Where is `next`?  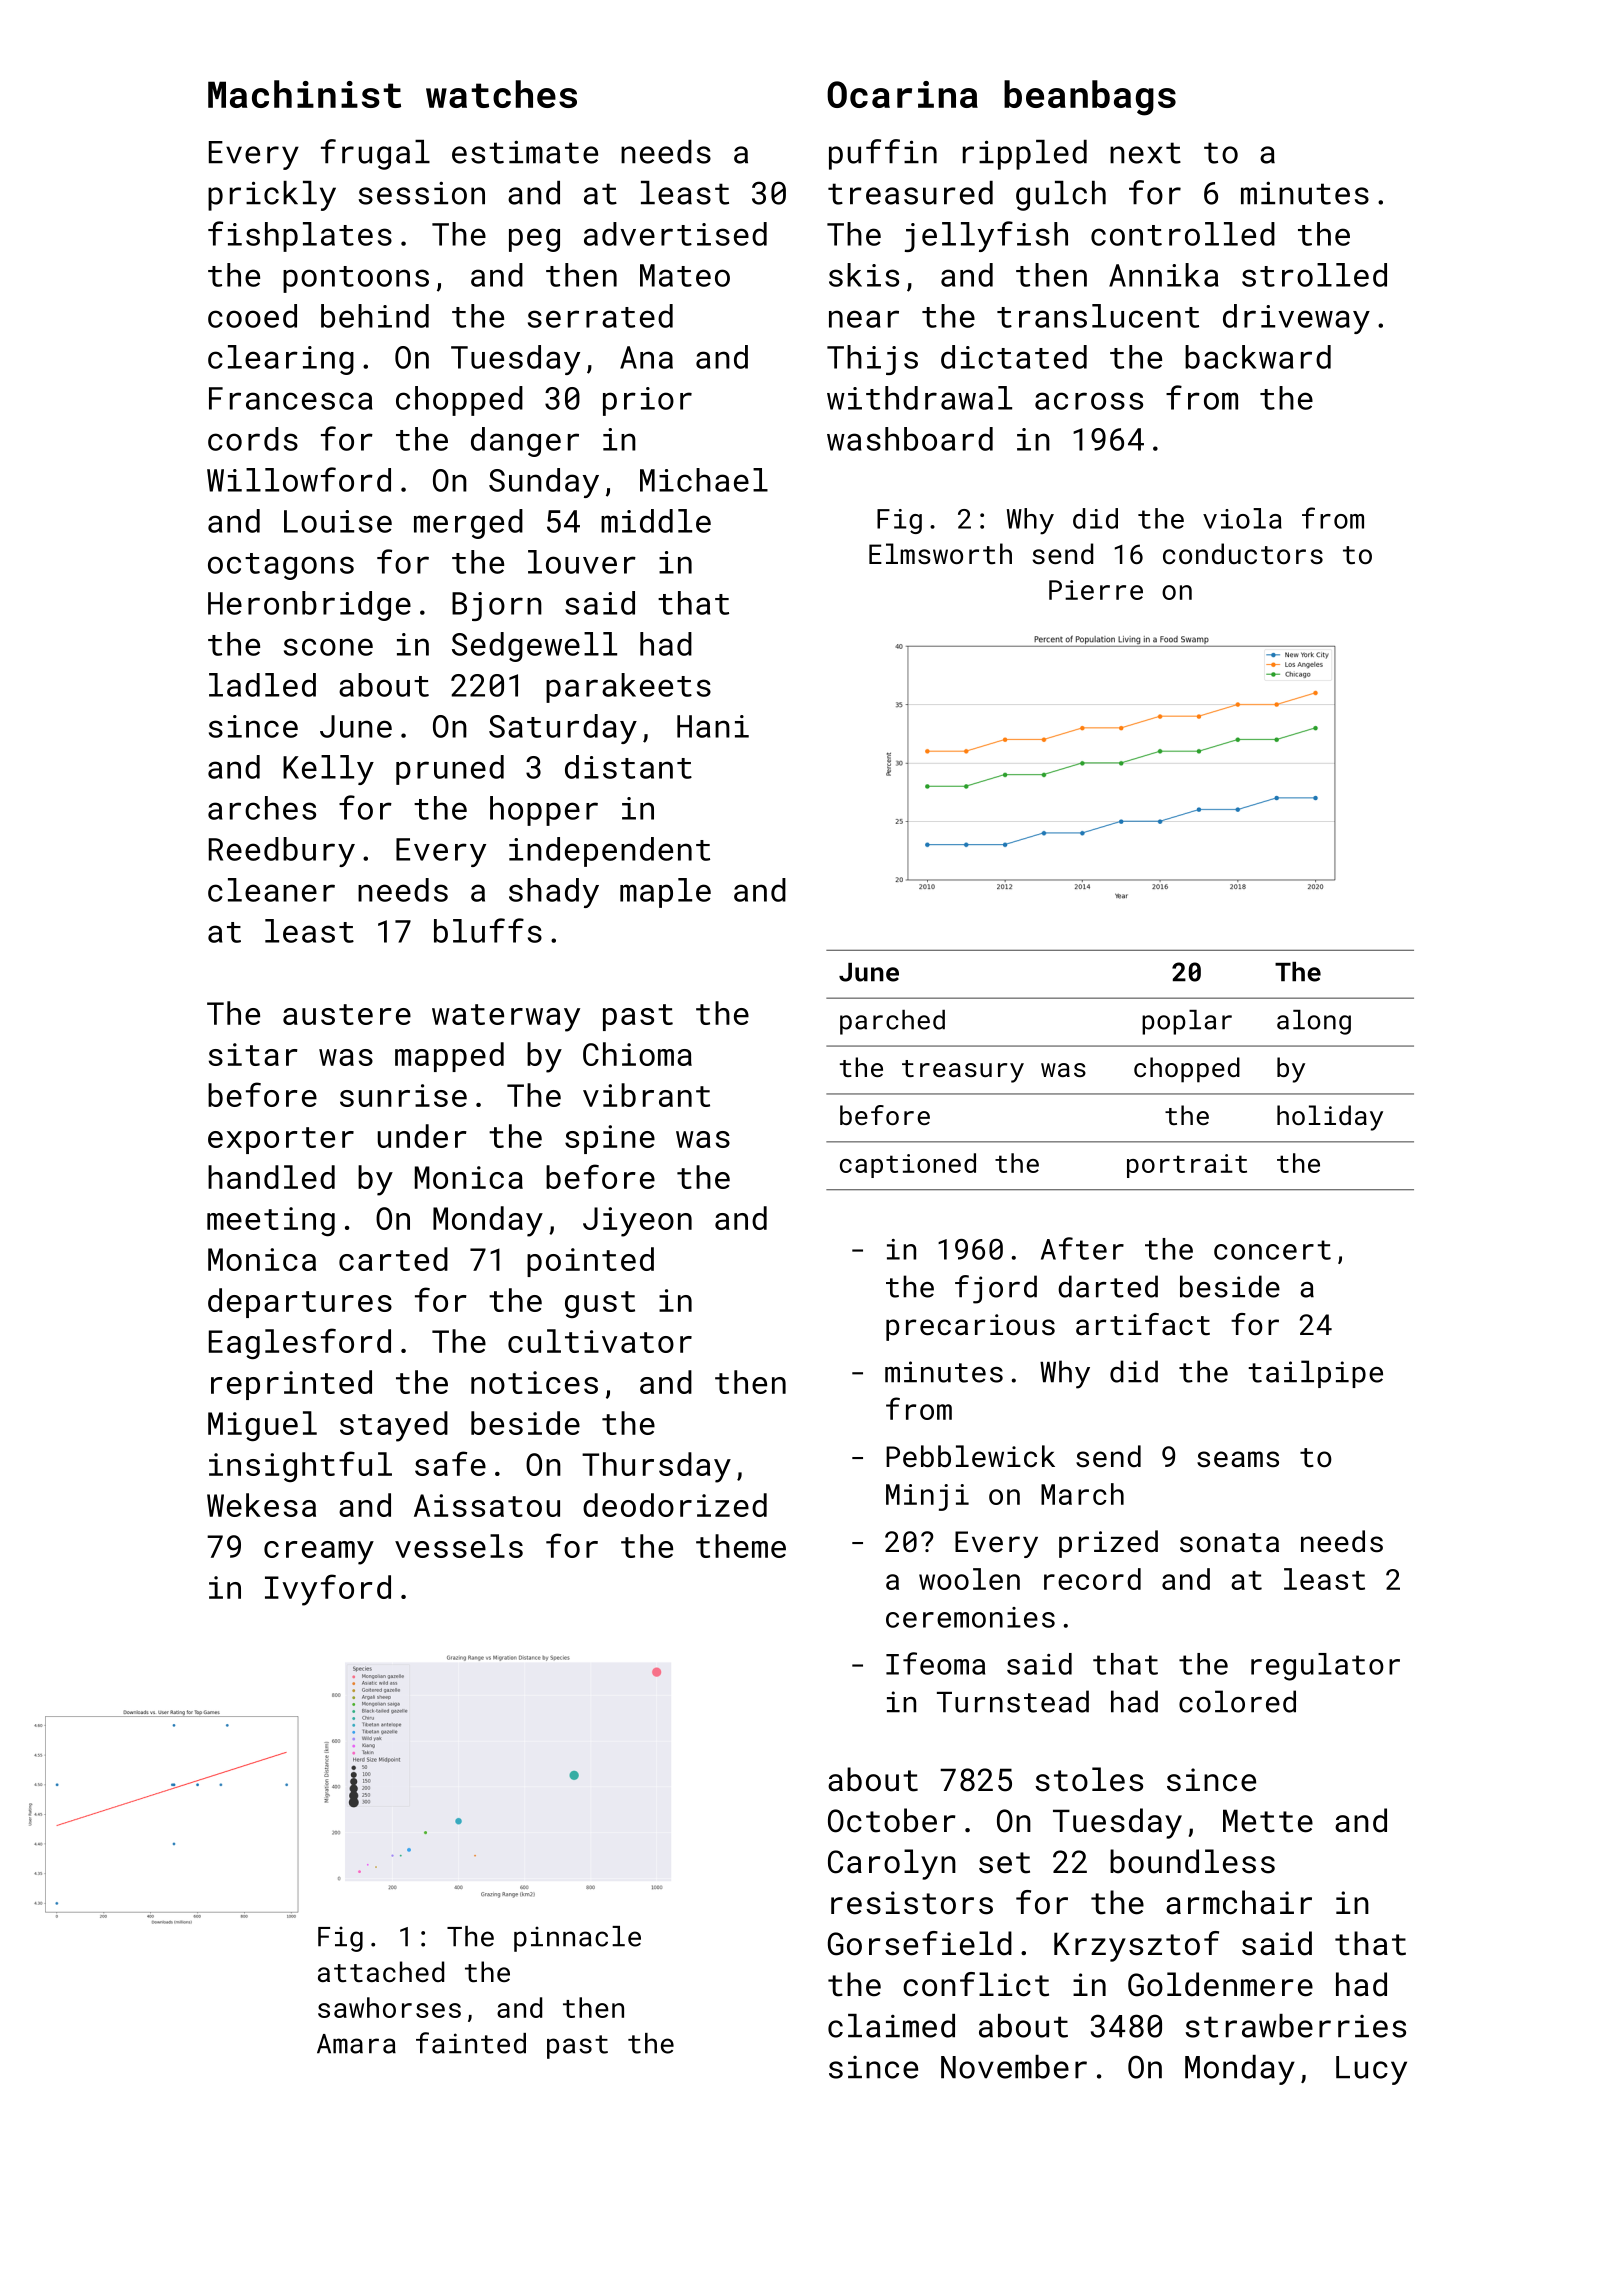 next is located at coordinates (1145, 153).
